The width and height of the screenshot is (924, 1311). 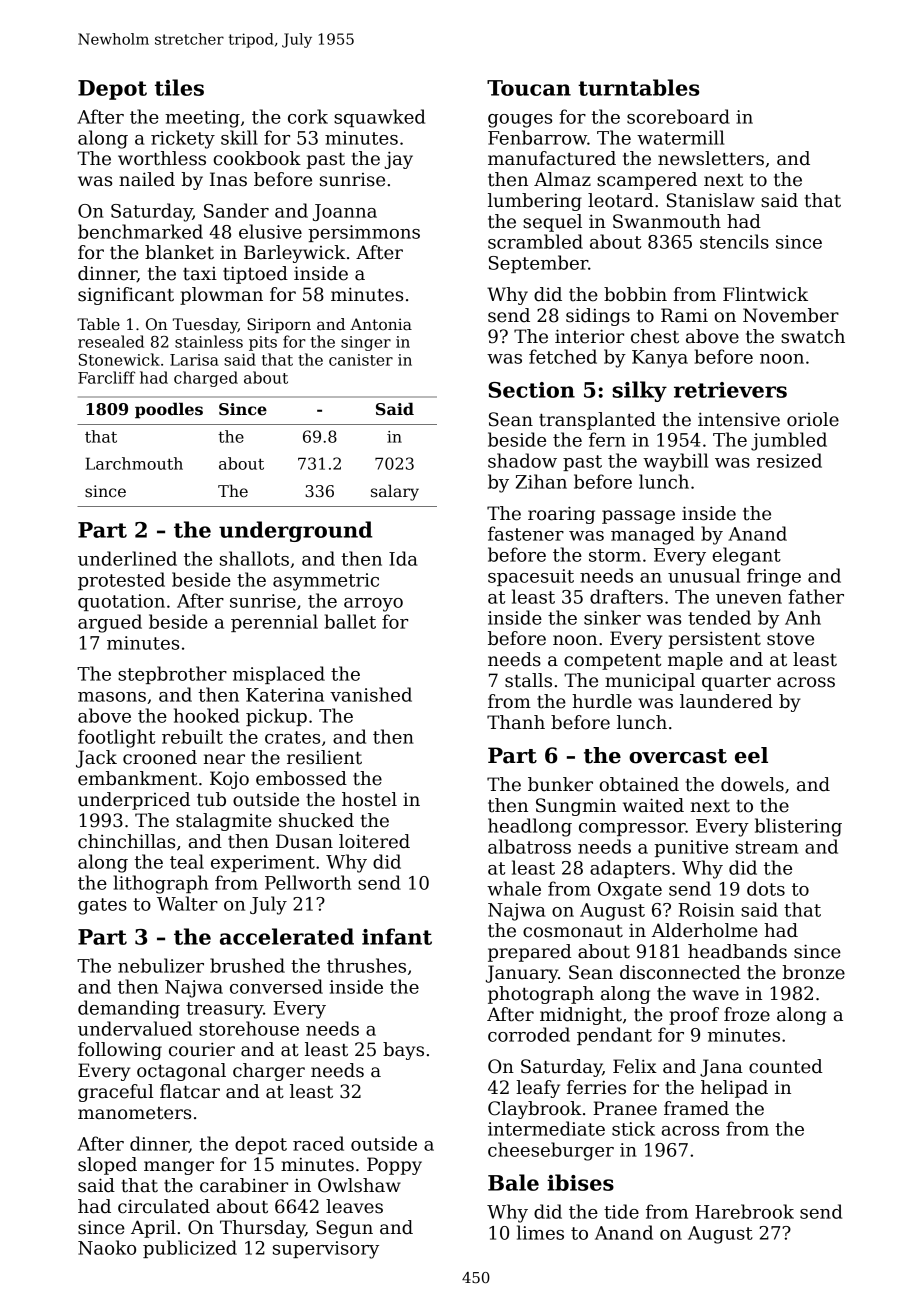 I want to click on limes, so click(x=540, y=1232).
